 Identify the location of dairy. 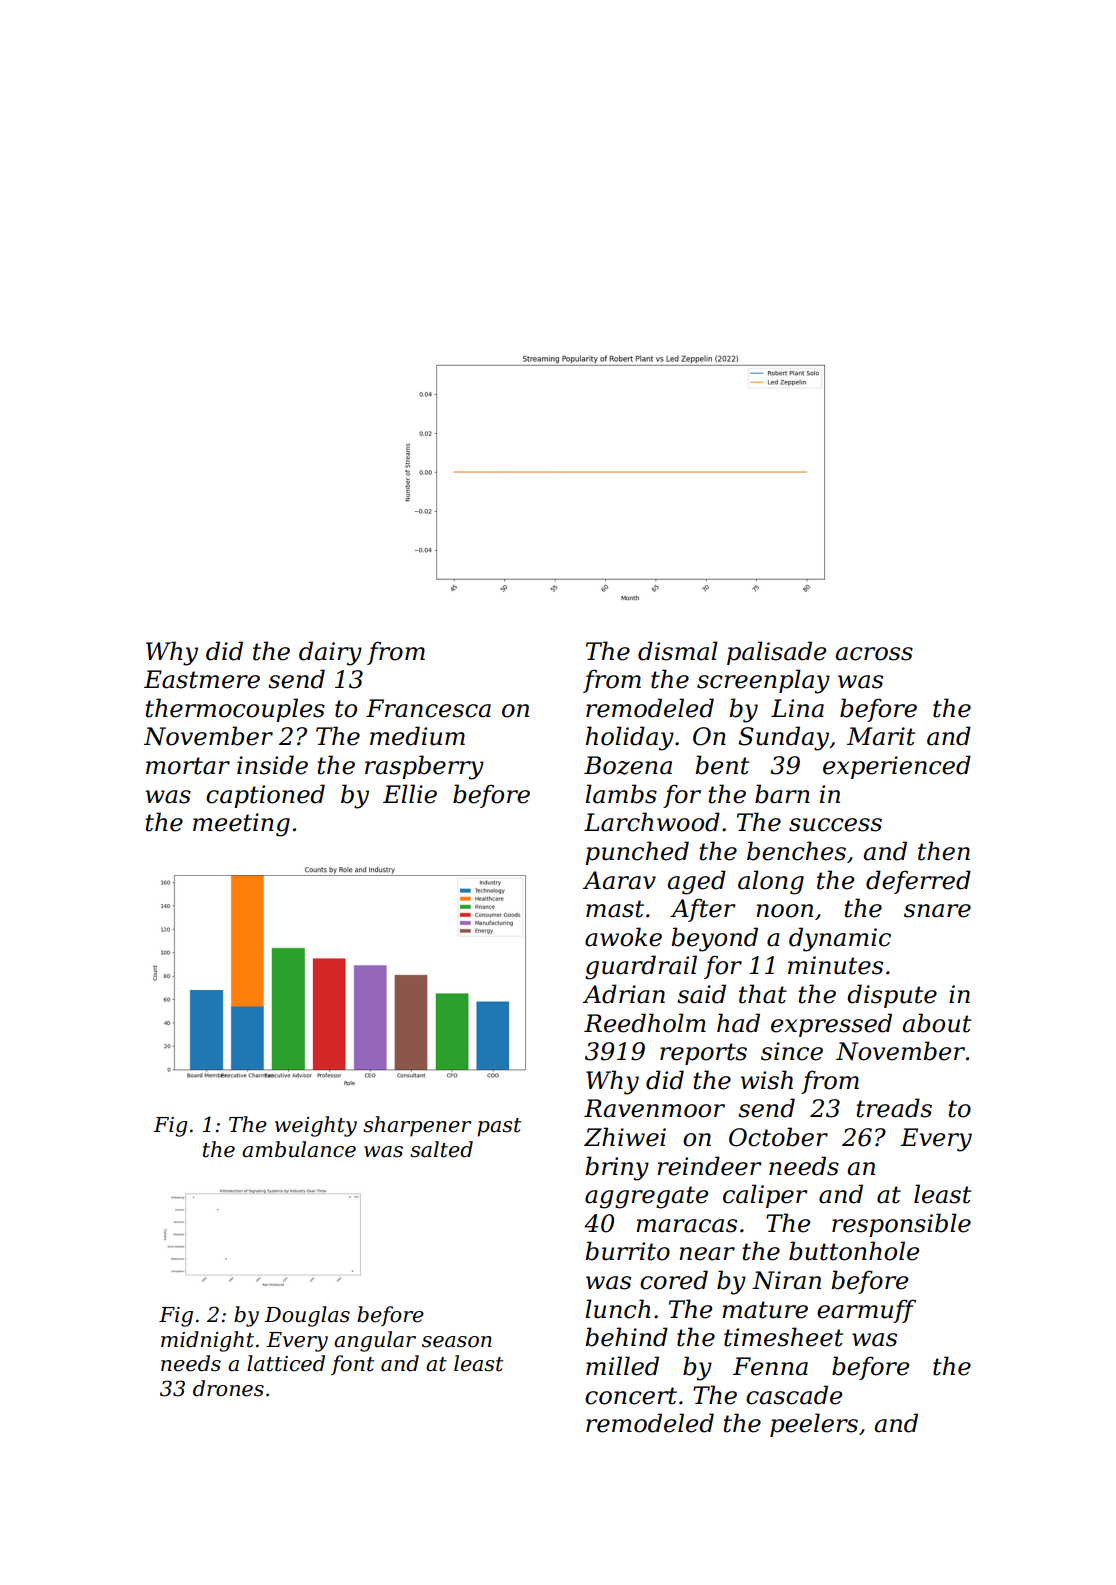
(330, 653).
